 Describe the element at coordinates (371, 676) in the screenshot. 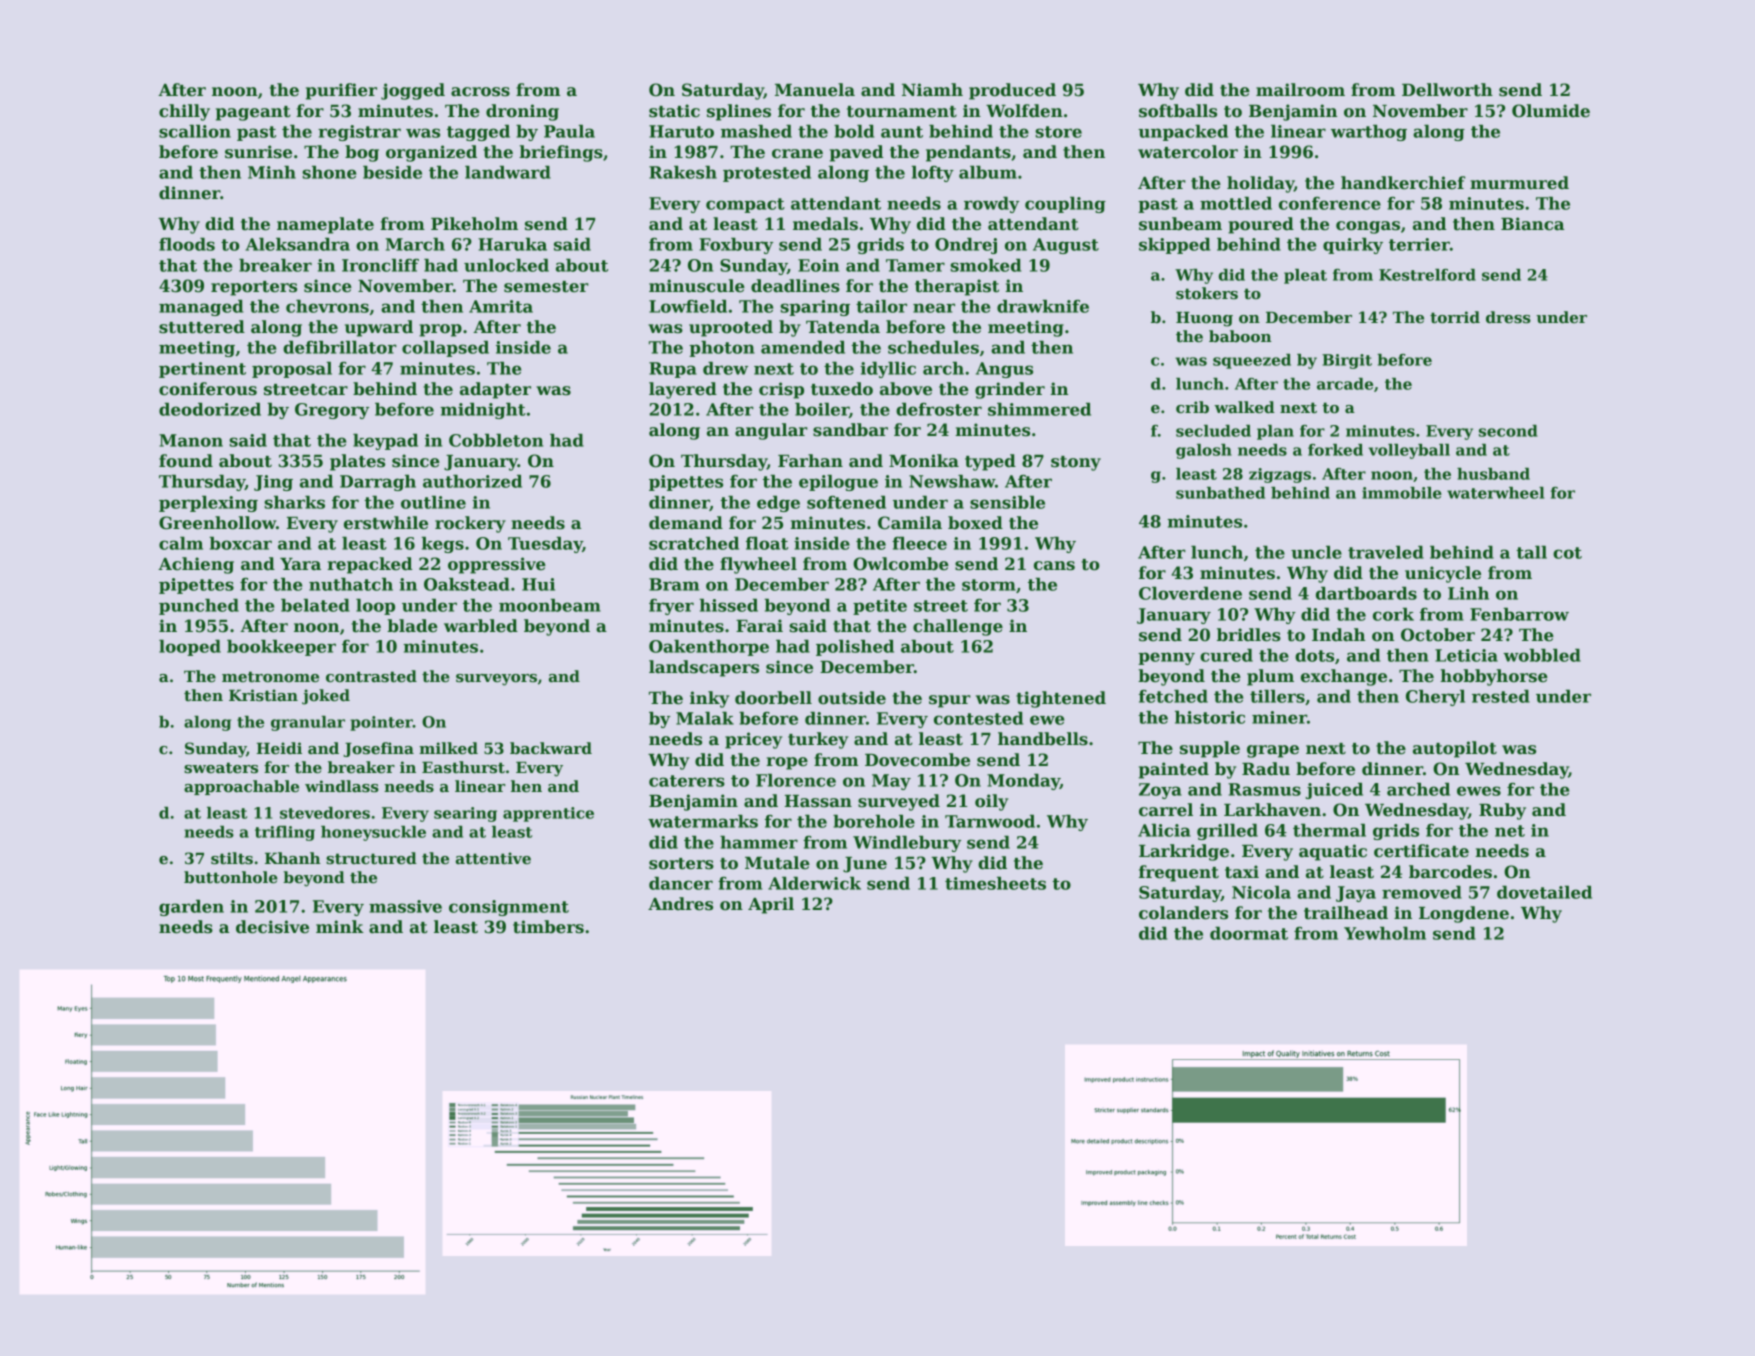

I see `contrasted` at that location.
